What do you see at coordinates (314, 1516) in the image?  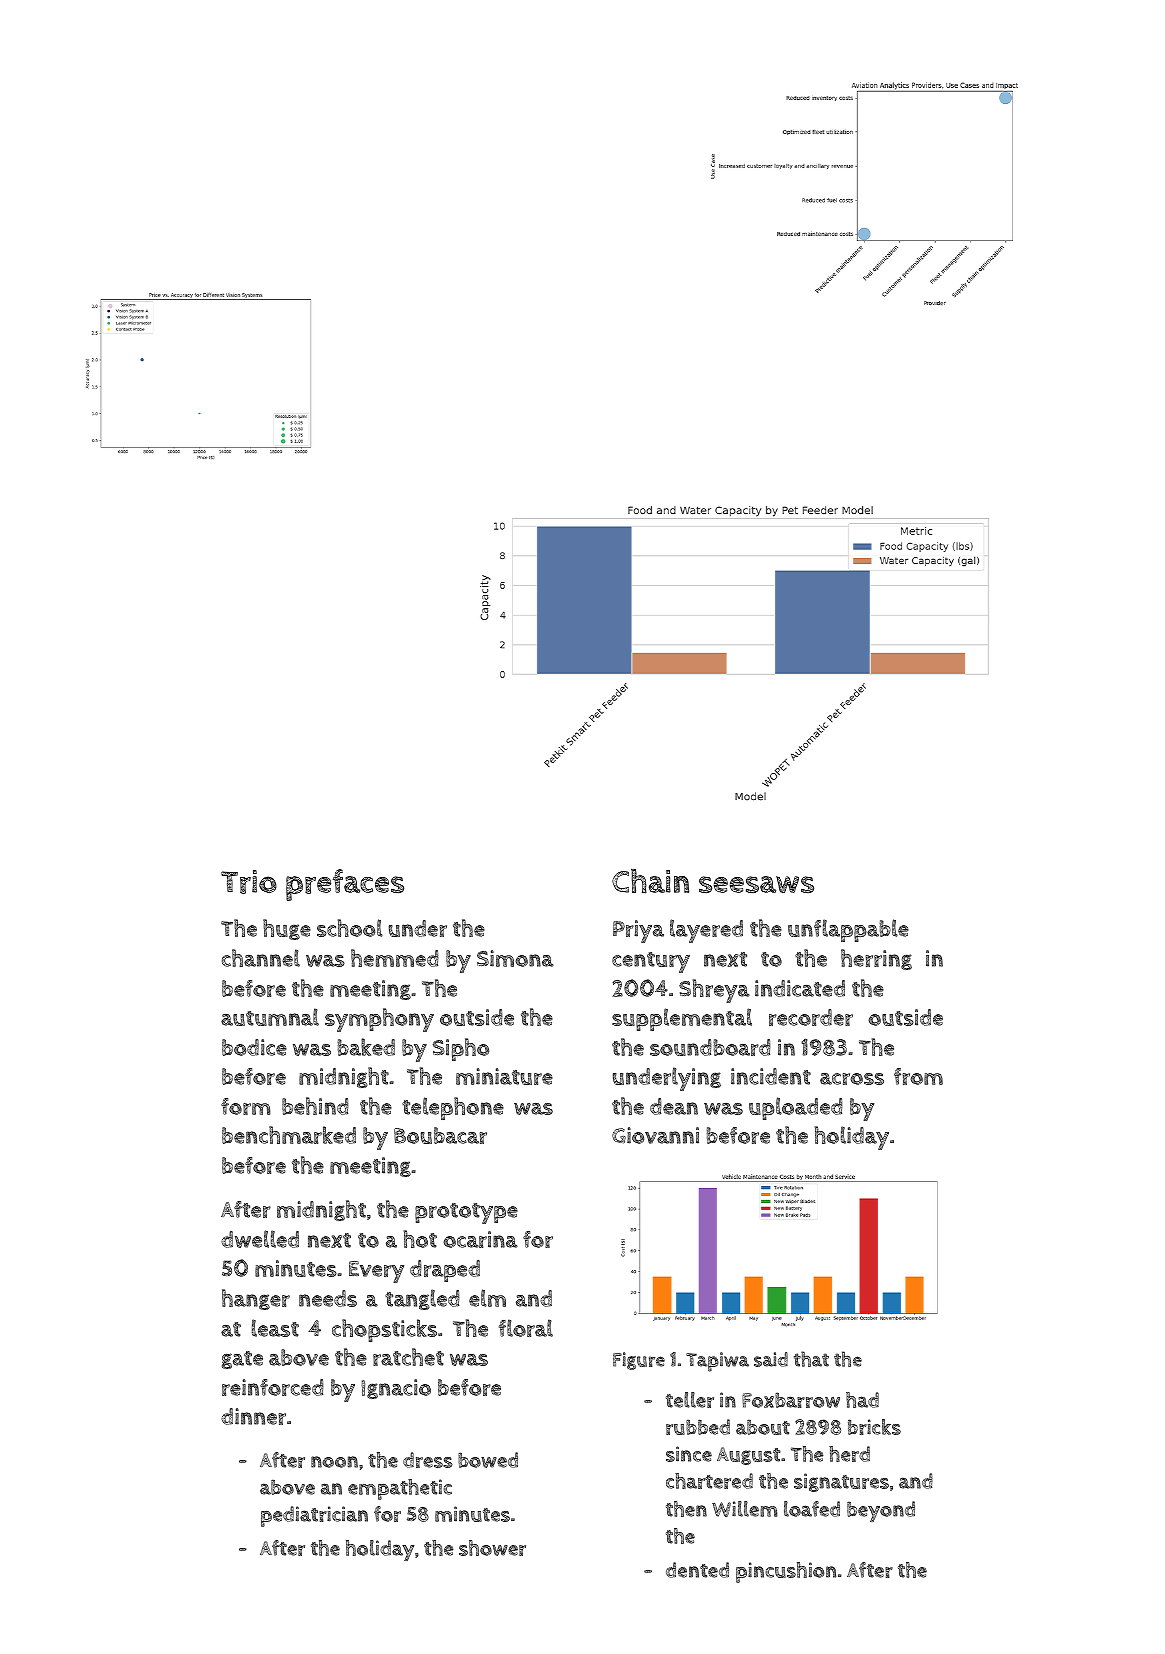 I see `pediatrician` at bounding box center [314, 1516].
